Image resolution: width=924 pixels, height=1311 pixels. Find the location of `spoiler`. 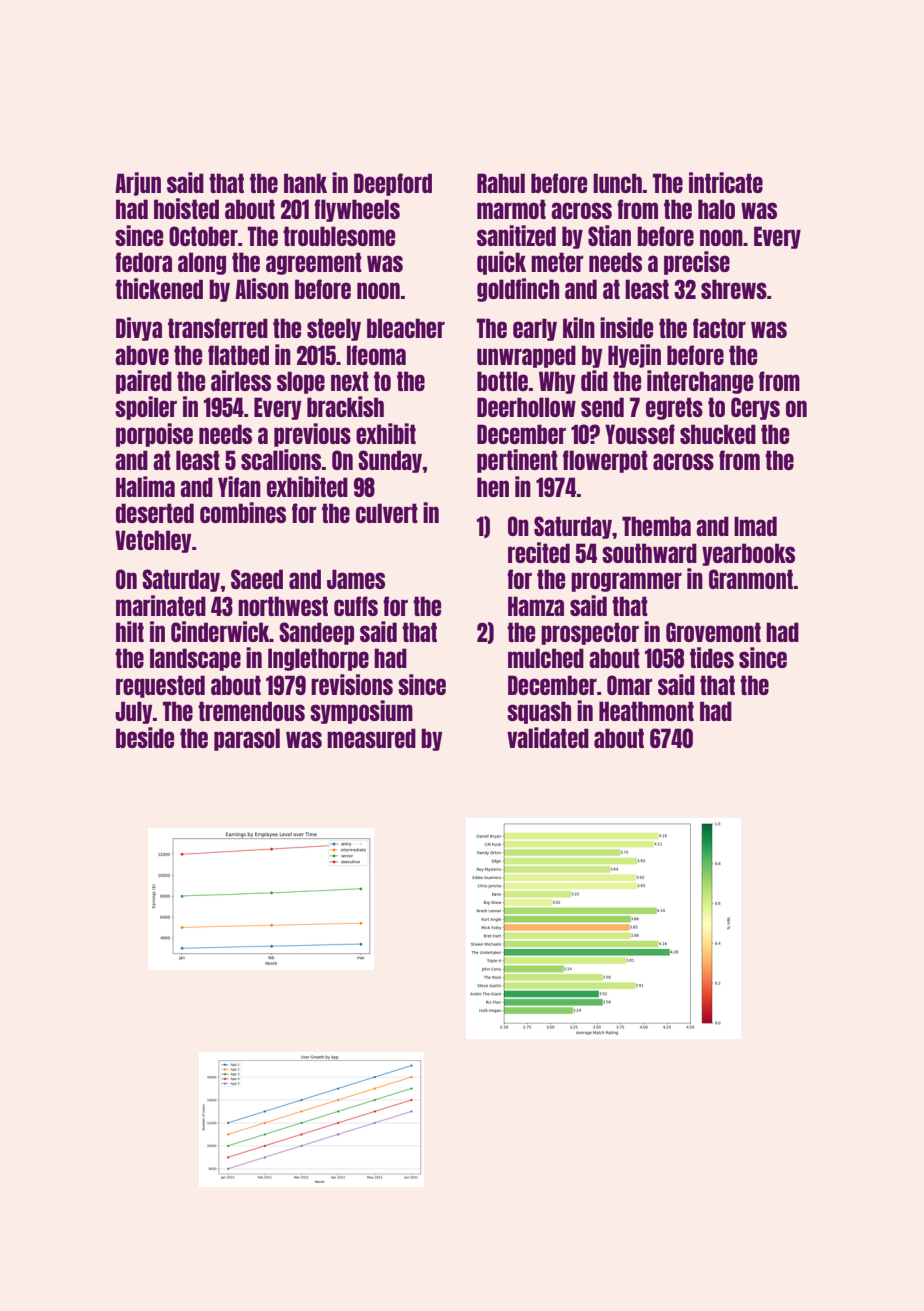

spoiler is located at coordinates (146, 408).
